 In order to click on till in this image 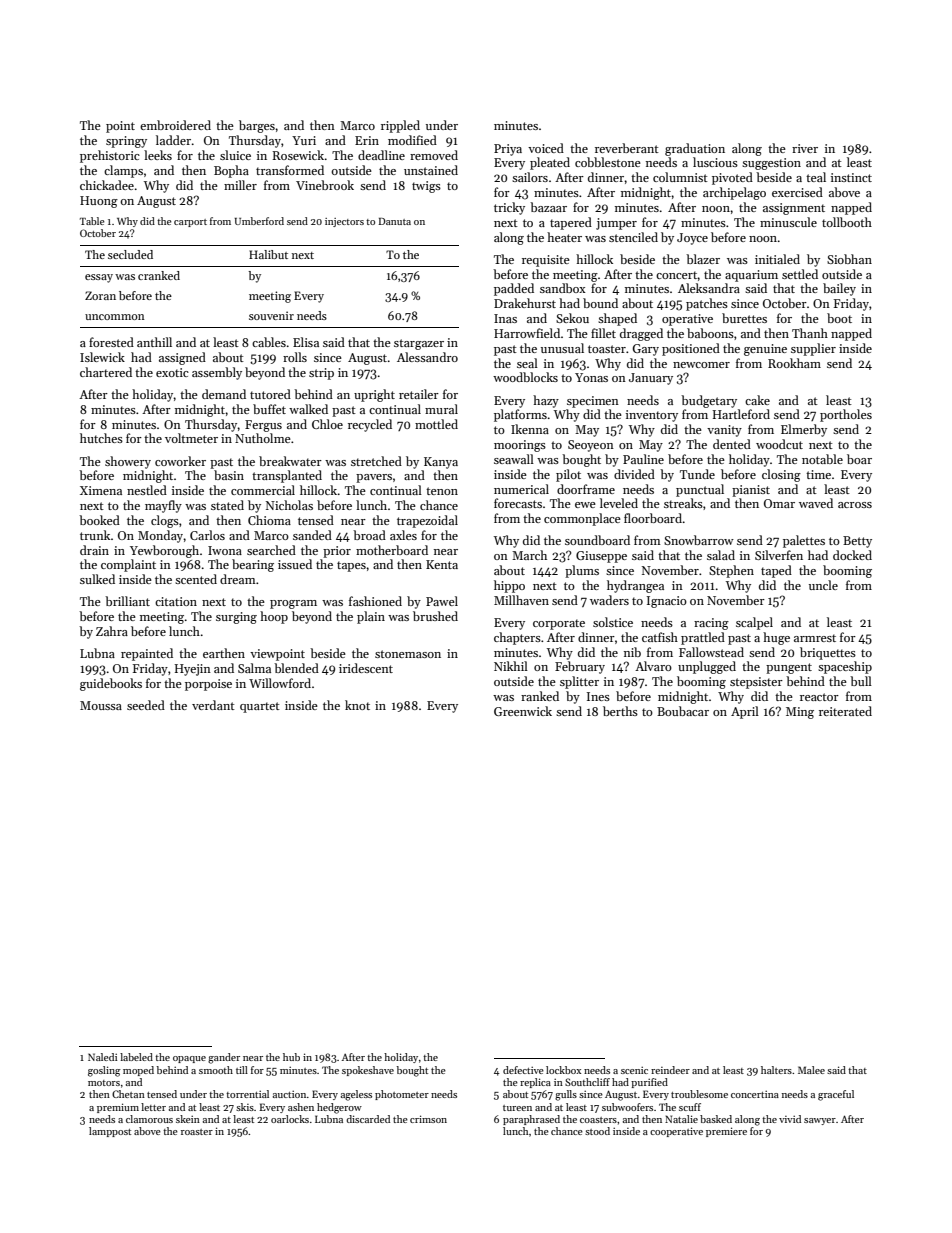, I will do `click(242, 1070)`.
